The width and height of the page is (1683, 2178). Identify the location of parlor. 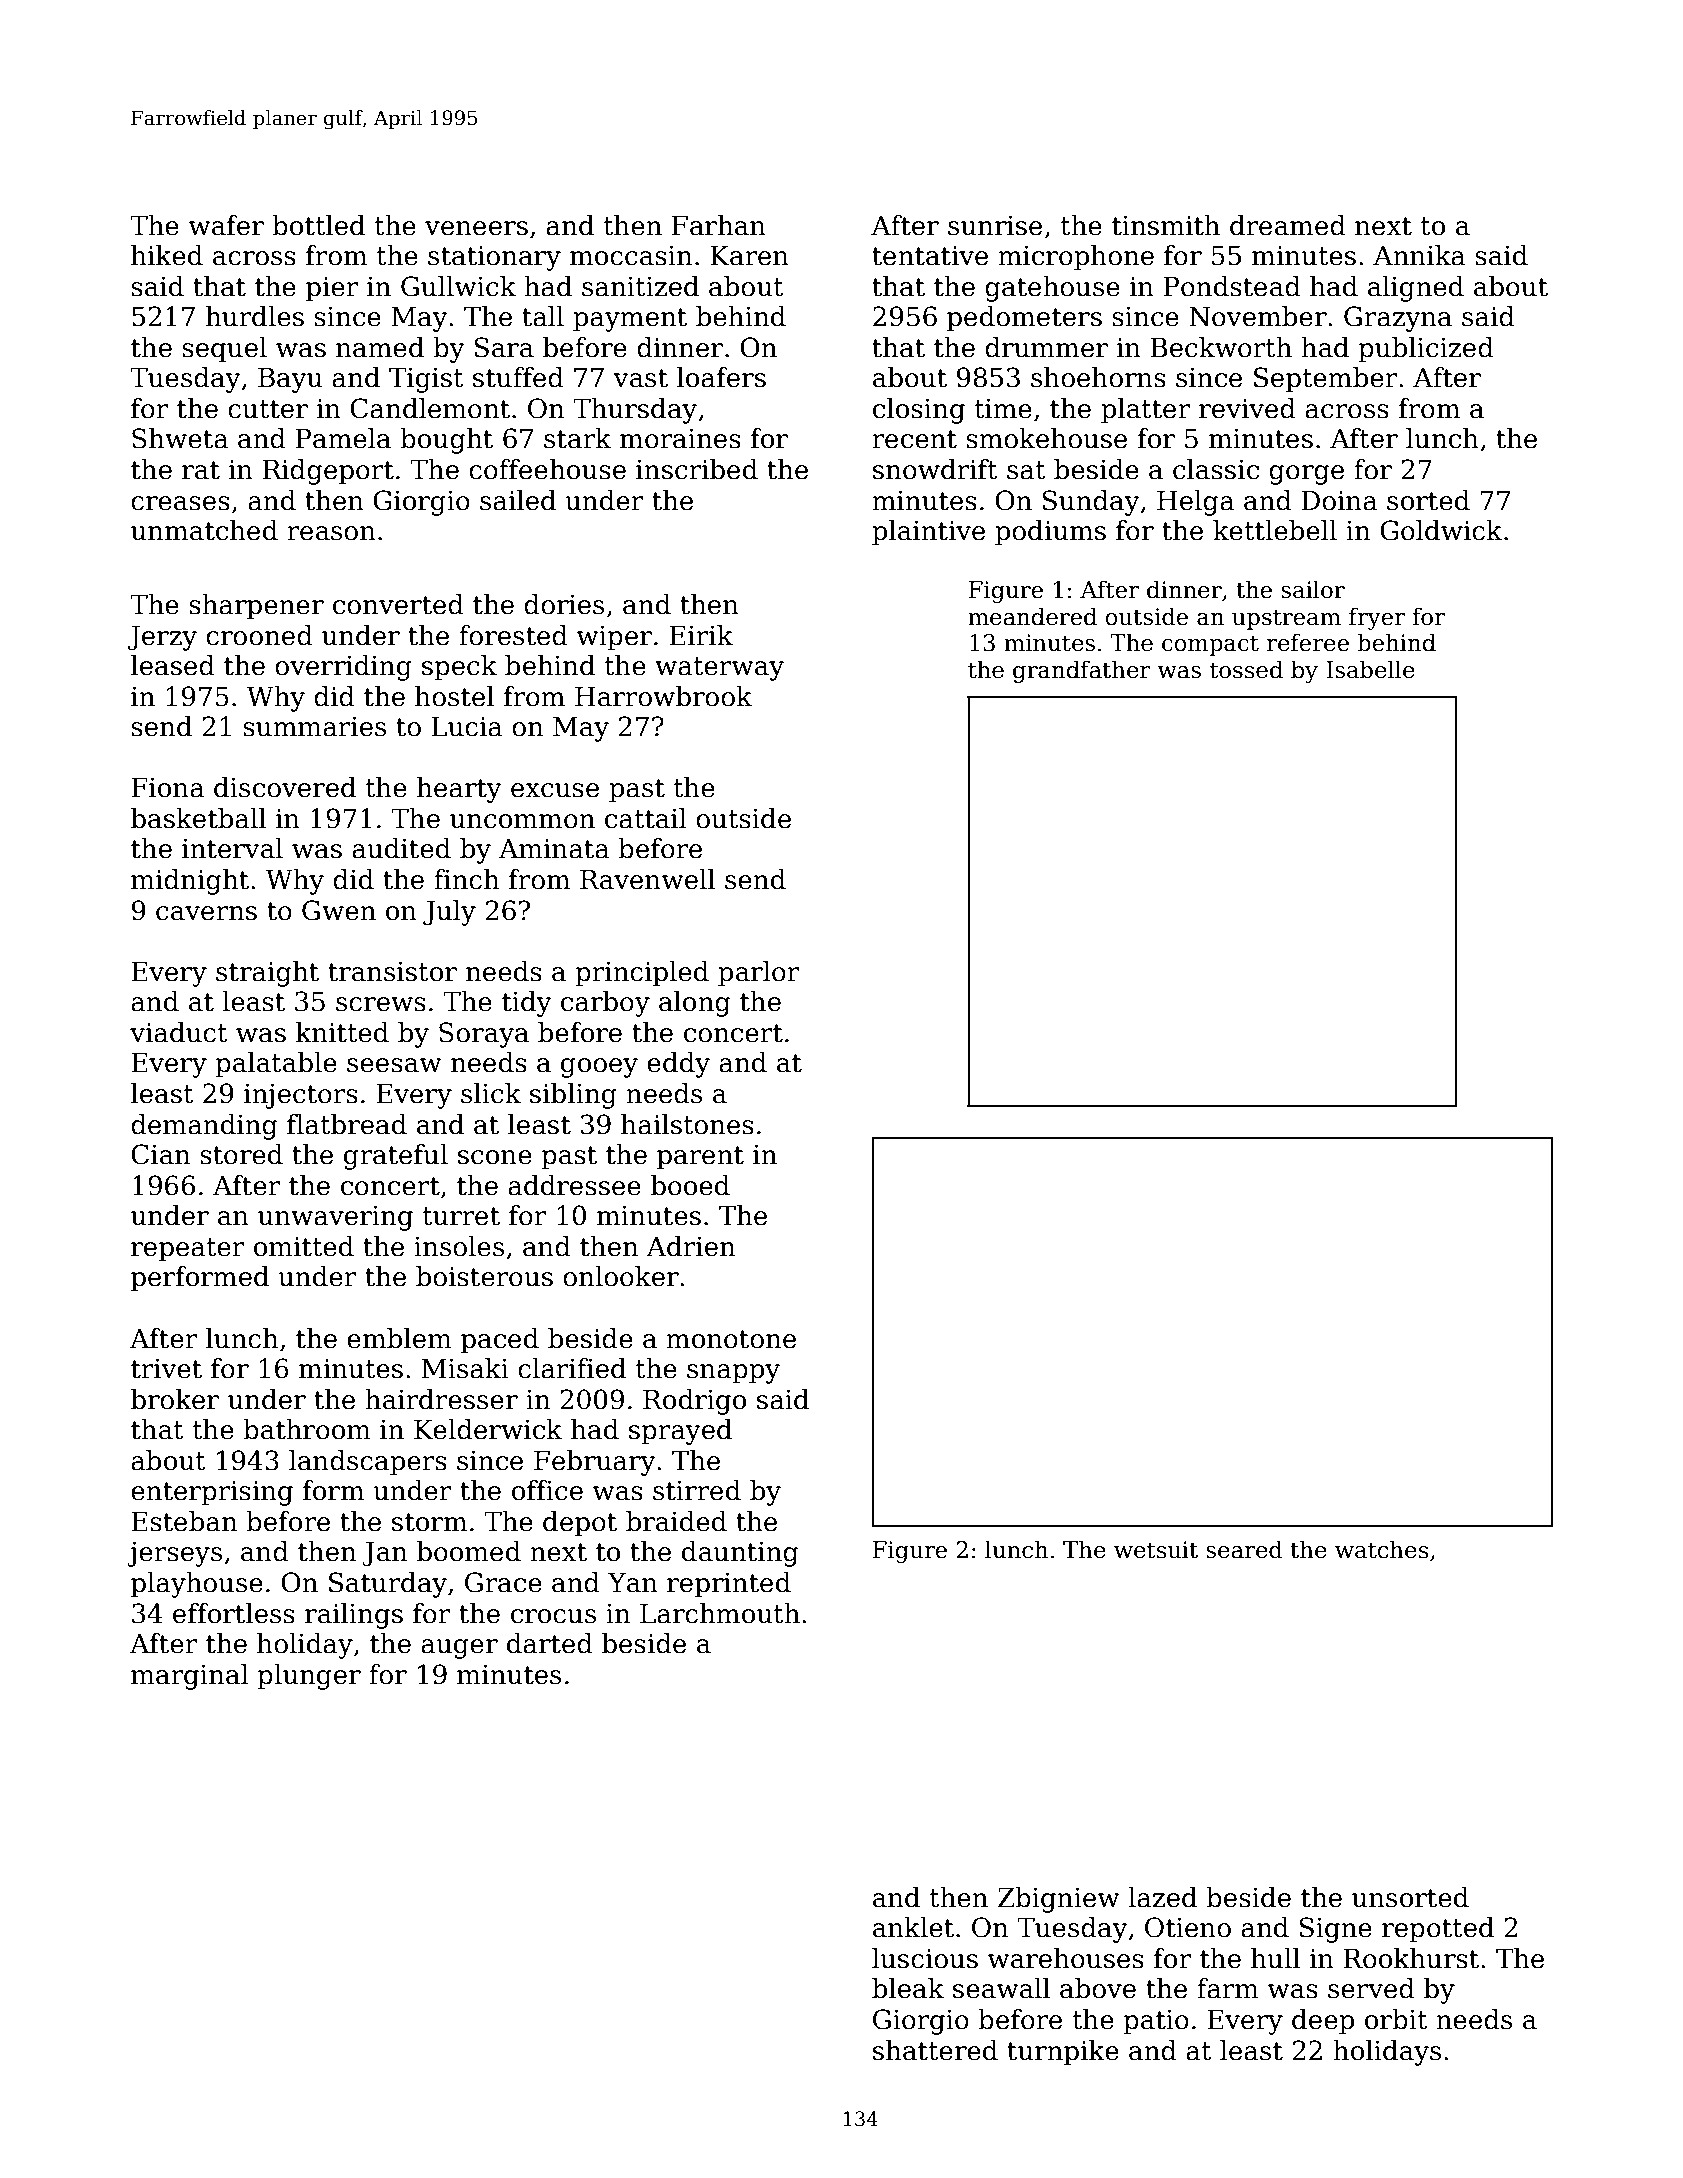
(759, 974).
